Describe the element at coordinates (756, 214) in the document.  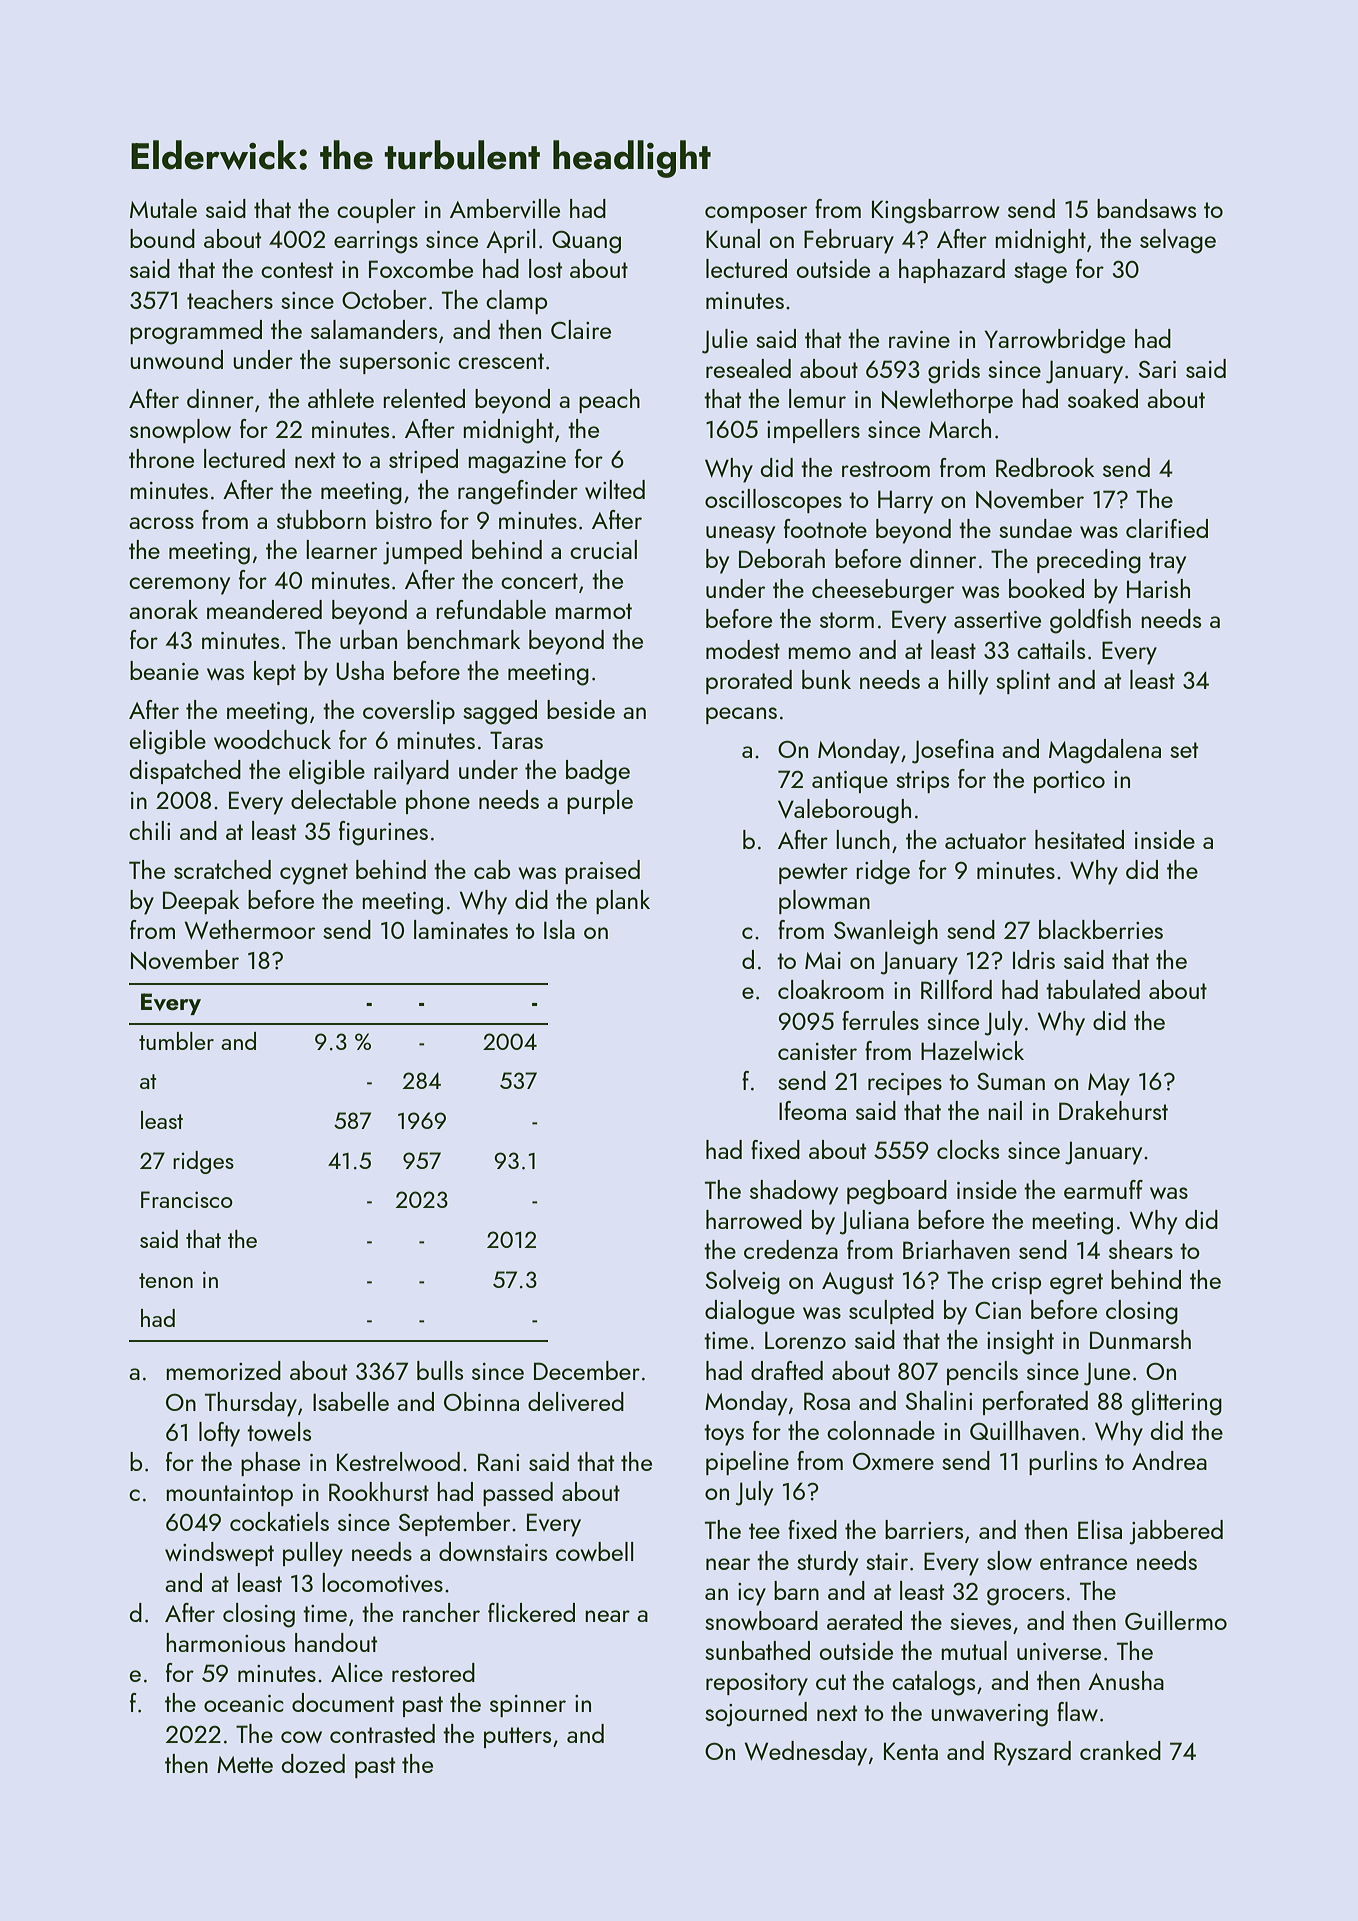
I see `composer` at that location.
